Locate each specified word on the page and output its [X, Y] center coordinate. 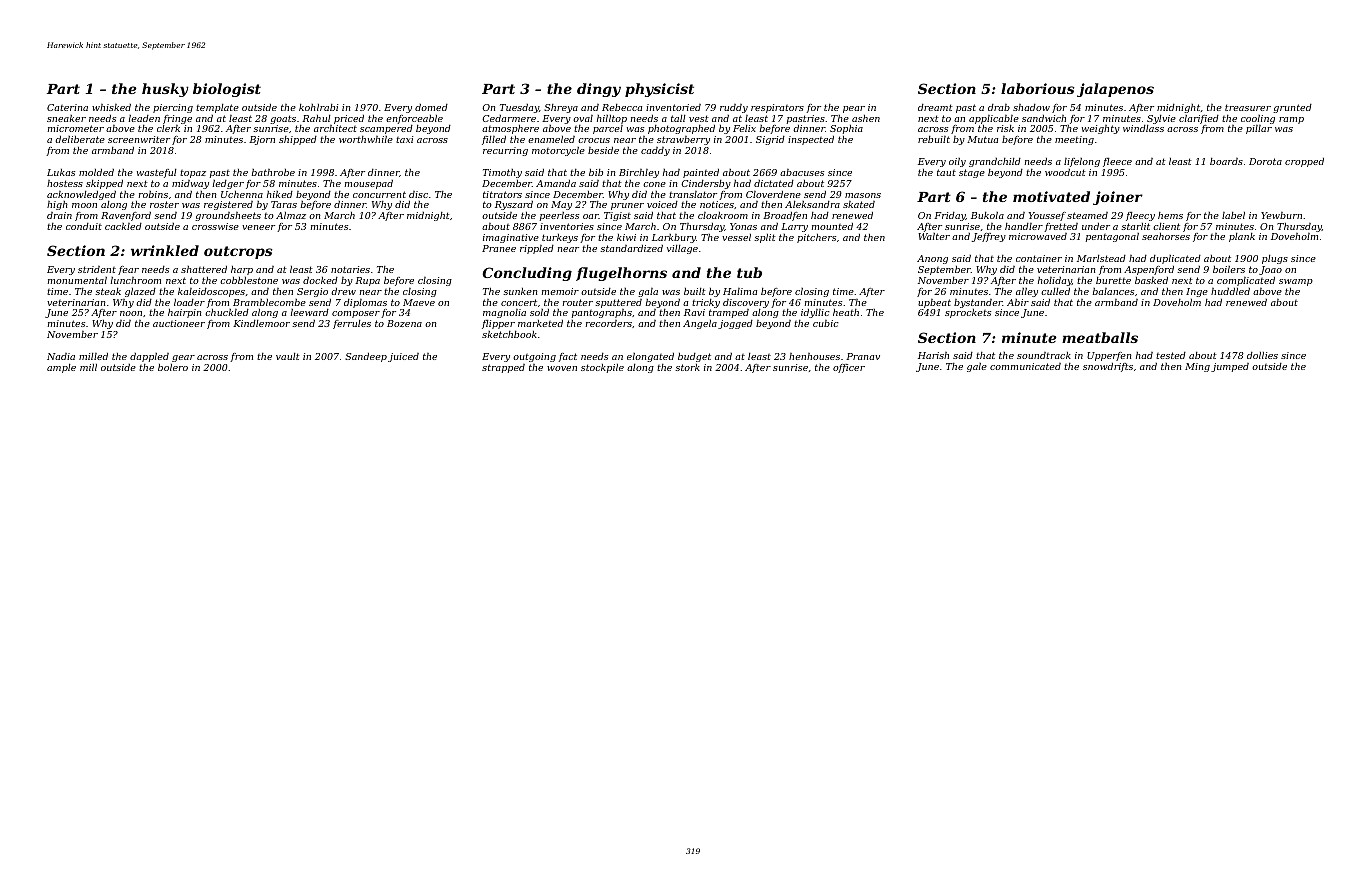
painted [701, 173]
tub [749, 272]
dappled [149, 357]
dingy [599, 90]
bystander [978, 303]
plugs [1275, 259]
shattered [204, 269]
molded [96, 172]
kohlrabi [318, 107]
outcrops [238, 252]
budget [694, 357]
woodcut [1065, 172]
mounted [832, 226]
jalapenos [1115, 90]
